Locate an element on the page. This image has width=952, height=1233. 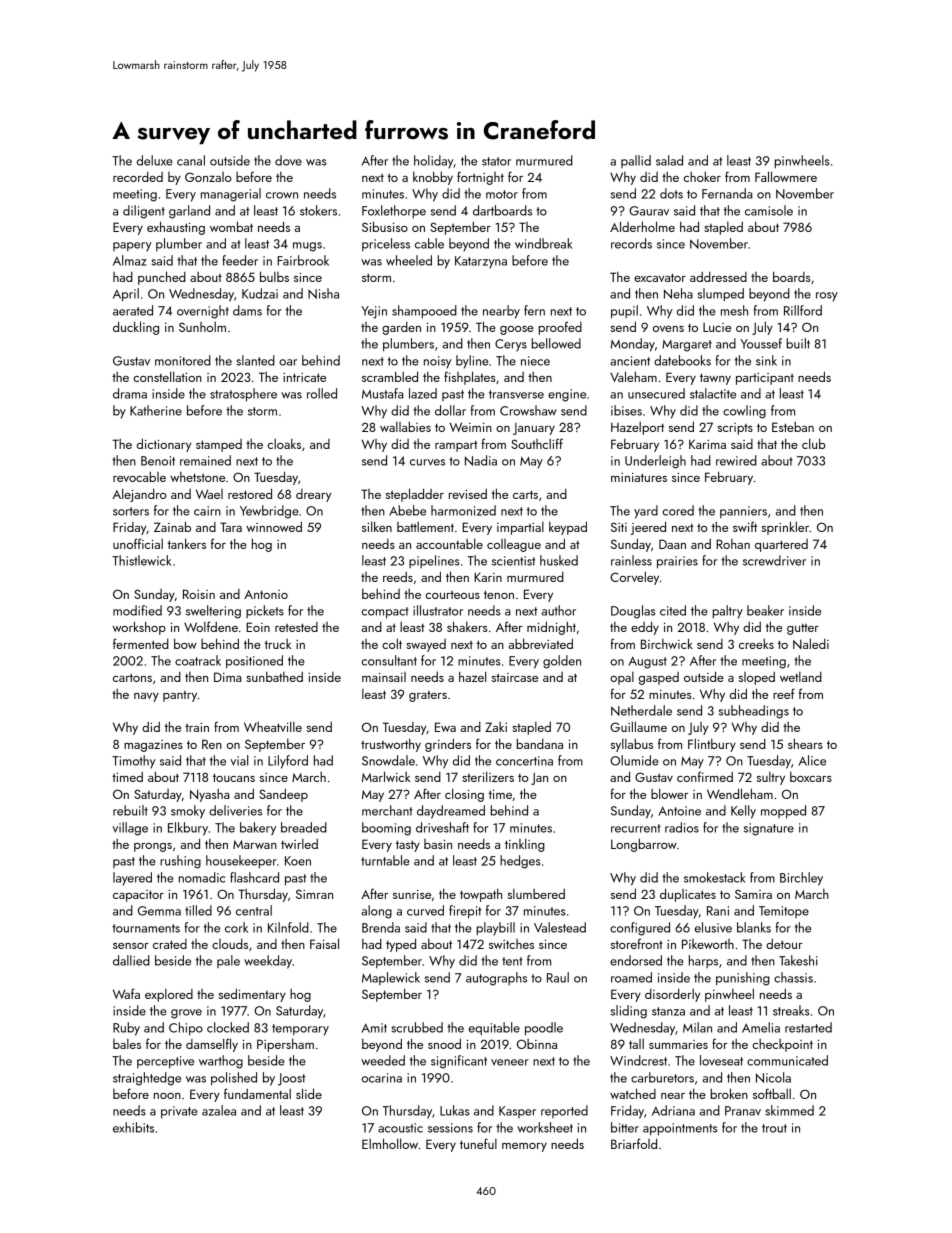
beaker is located at coordinates (765, 610).
